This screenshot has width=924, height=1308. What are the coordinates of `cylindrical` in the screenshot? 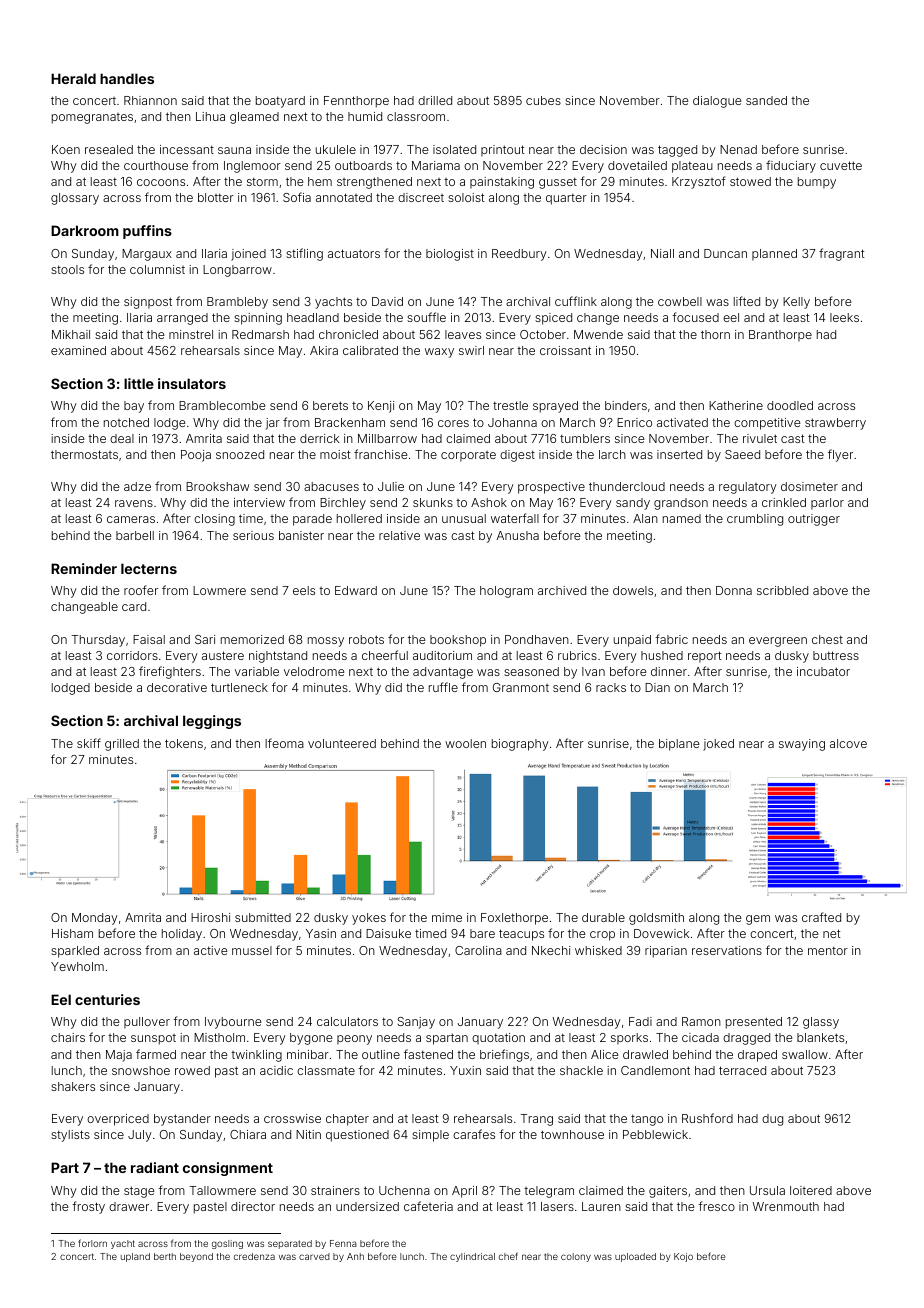 It's located at (472, 1257).
